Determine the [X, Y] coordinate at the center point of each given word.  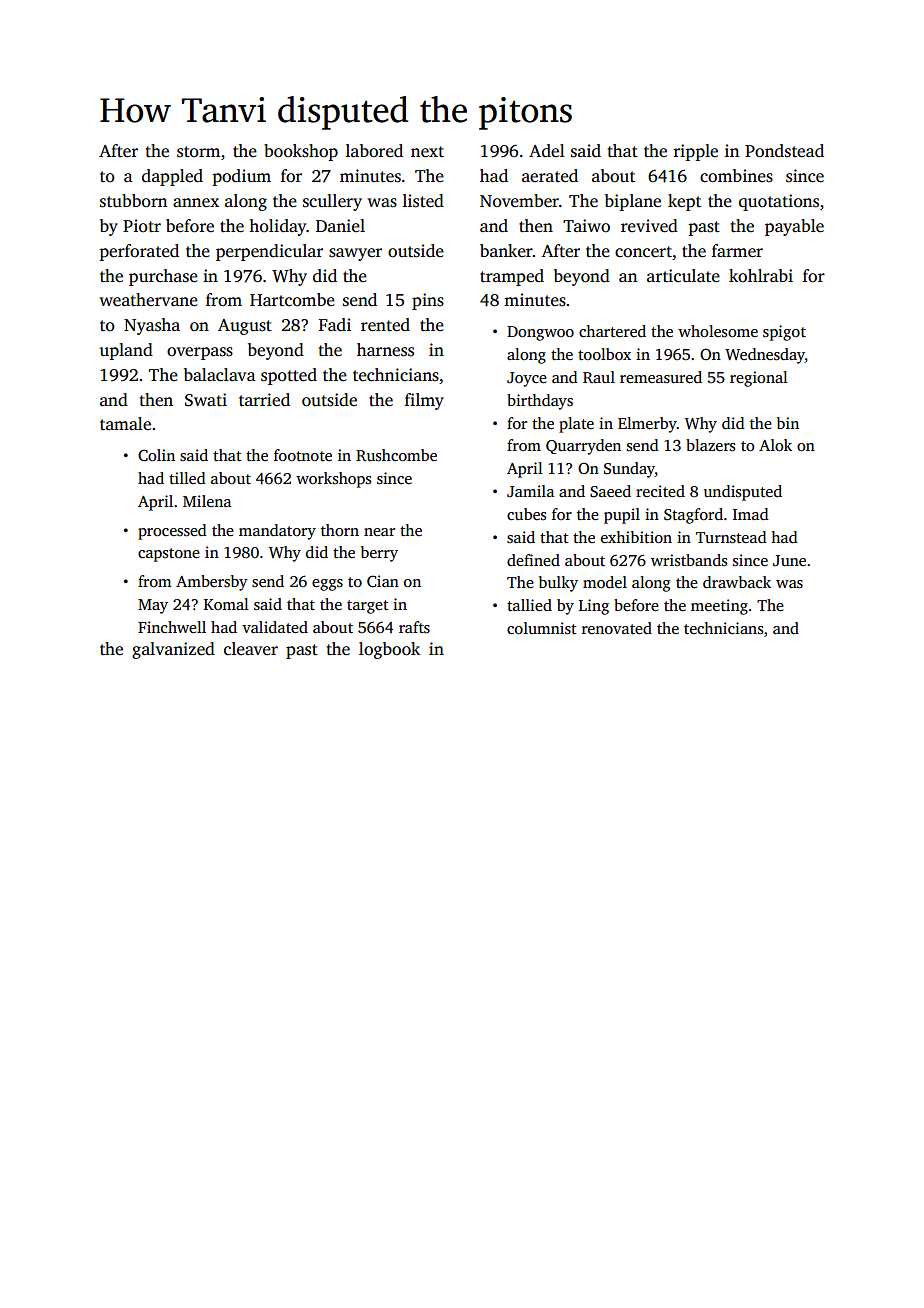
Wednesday [765, 356]
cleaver [251, 648]
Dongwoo [540, 333]
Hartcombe [292, 300]
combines [736, 176]
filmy [424, 401]
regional [759, 379]
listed [423, 201]
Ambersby [212, 583]
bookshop [301, 152]
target [368, 607]
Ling [594, 607]
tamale [125, 424]
